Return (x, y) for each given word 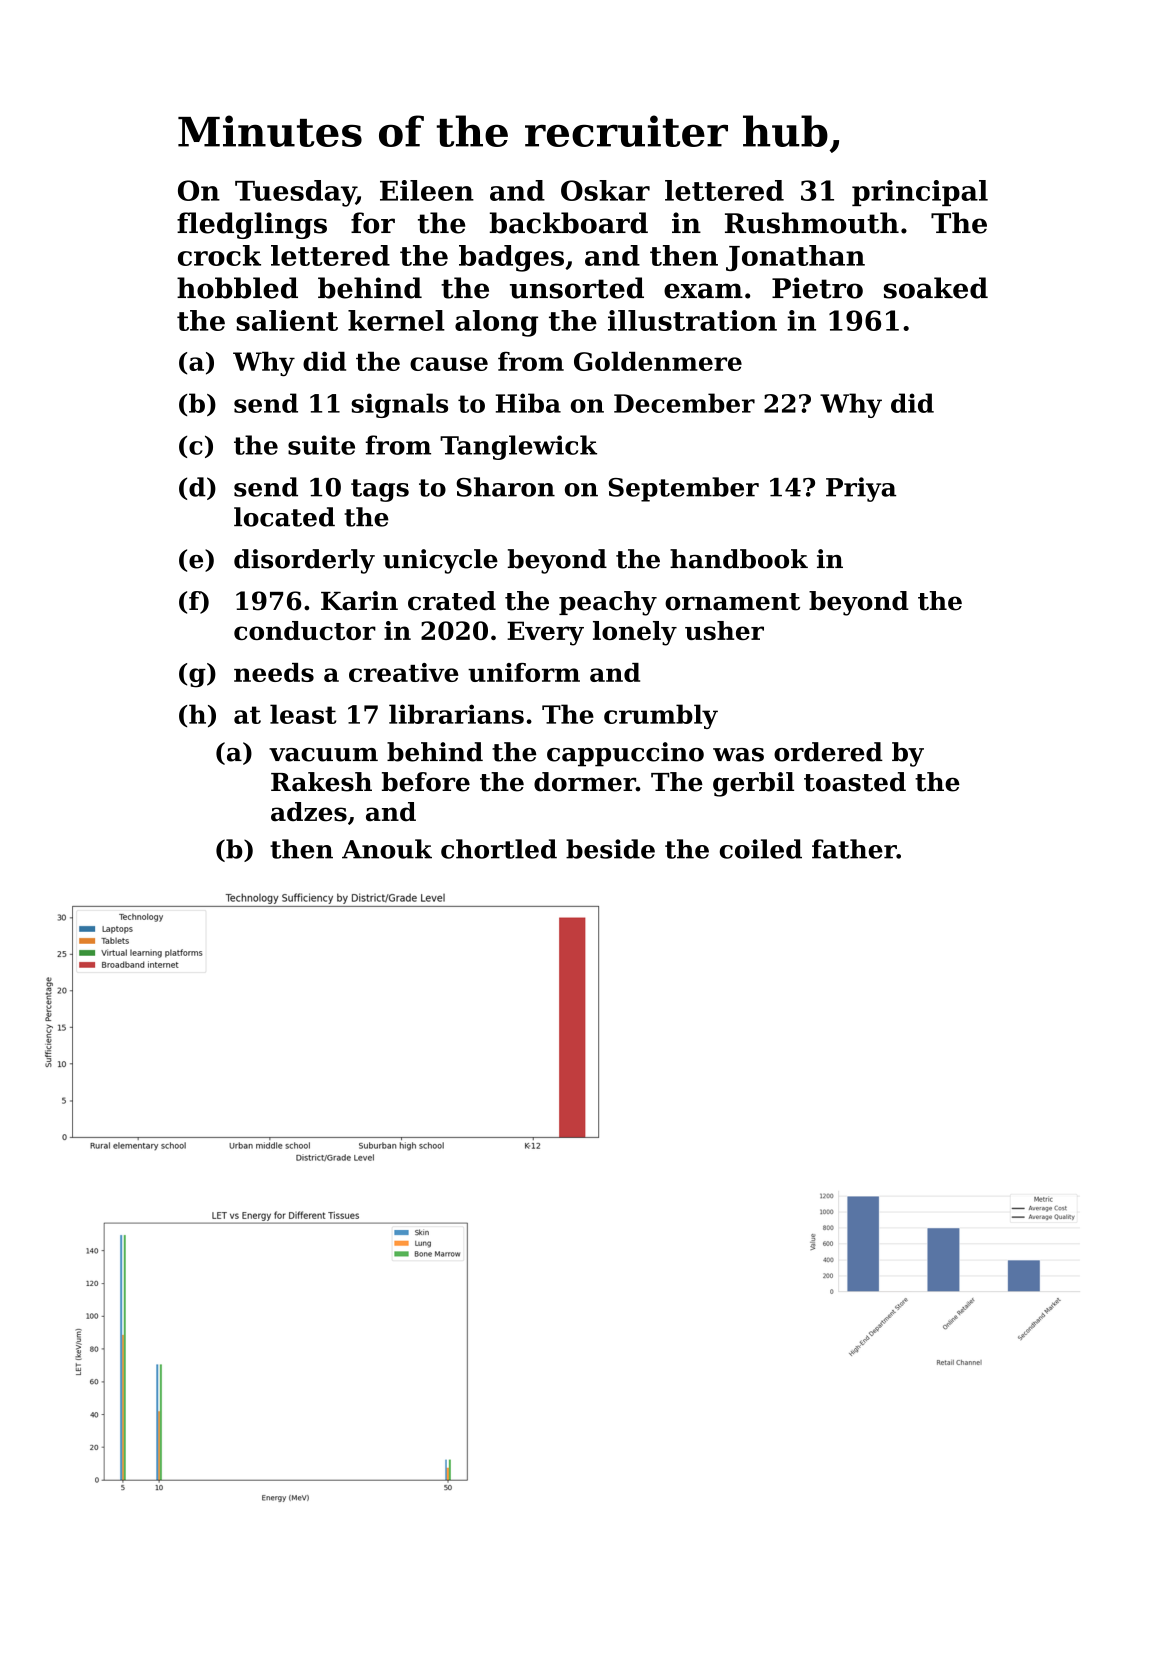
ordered (828, 752)
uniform (524, 672)
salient (287, 320)
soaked (936, 288)
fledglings (252, 225)
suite (321, 445)
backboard (569, 223)
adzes (309, 812)
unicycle (440, 561)
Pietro (817, 288)
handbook (739, 559)
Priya (861, 489)
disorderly (304, 561)
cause (449, 364)
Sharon (505, 487)
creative (404, 672)
